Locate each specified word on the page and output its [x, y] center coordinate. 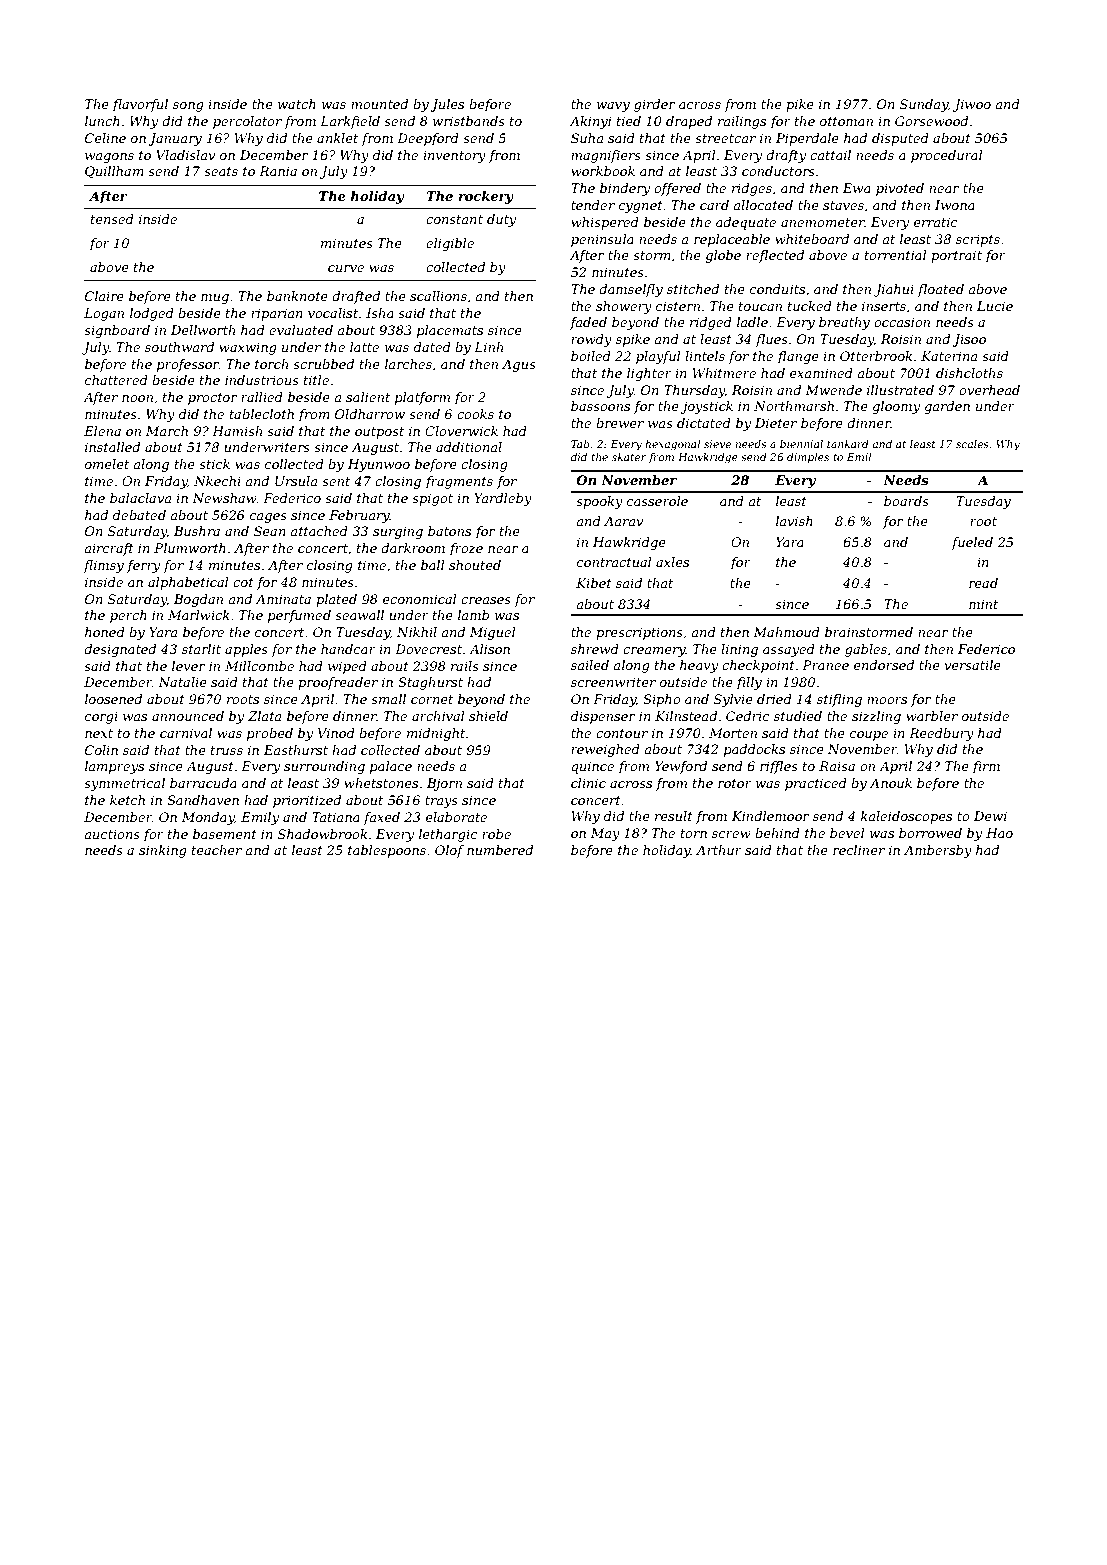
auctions [112, 834]
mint [983, 604]
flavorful [140, 105]
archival [438, 716]
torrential [896, 255]
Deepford [428, 139]
